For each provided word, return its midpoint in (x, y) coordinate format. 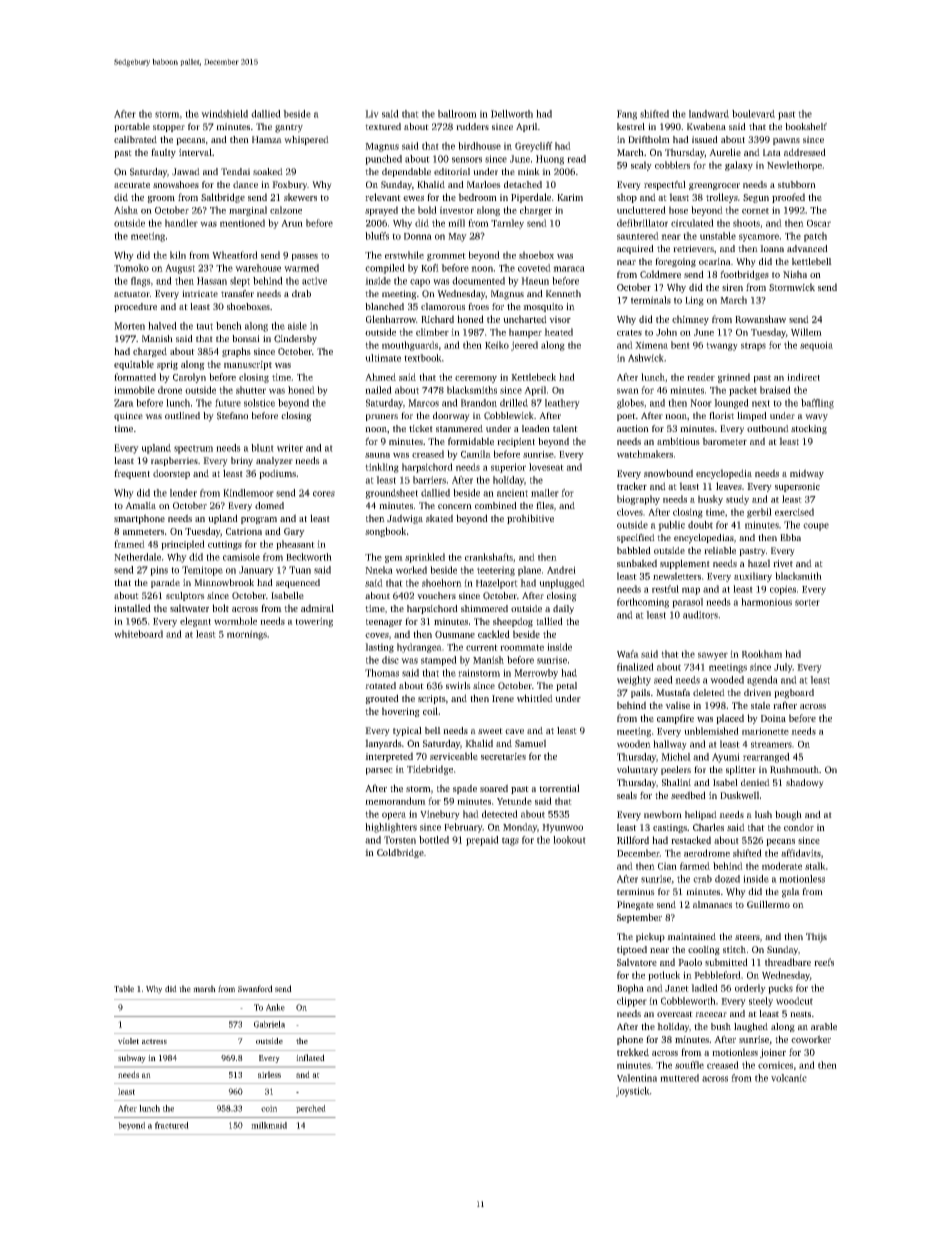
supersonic (797, 487)
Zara (124, 403)
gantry (289, 128)
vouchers (436, 595)
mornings (247, 635)
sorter (807, 602)
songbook (385, 532)
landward (709, 114)
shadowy (805, 783)
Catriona (244, 531)
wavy (816, 418)
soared (494, 788)
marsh (204, 988)
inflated (310, 1057)
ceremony (476, 379)
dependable (406, 172)
